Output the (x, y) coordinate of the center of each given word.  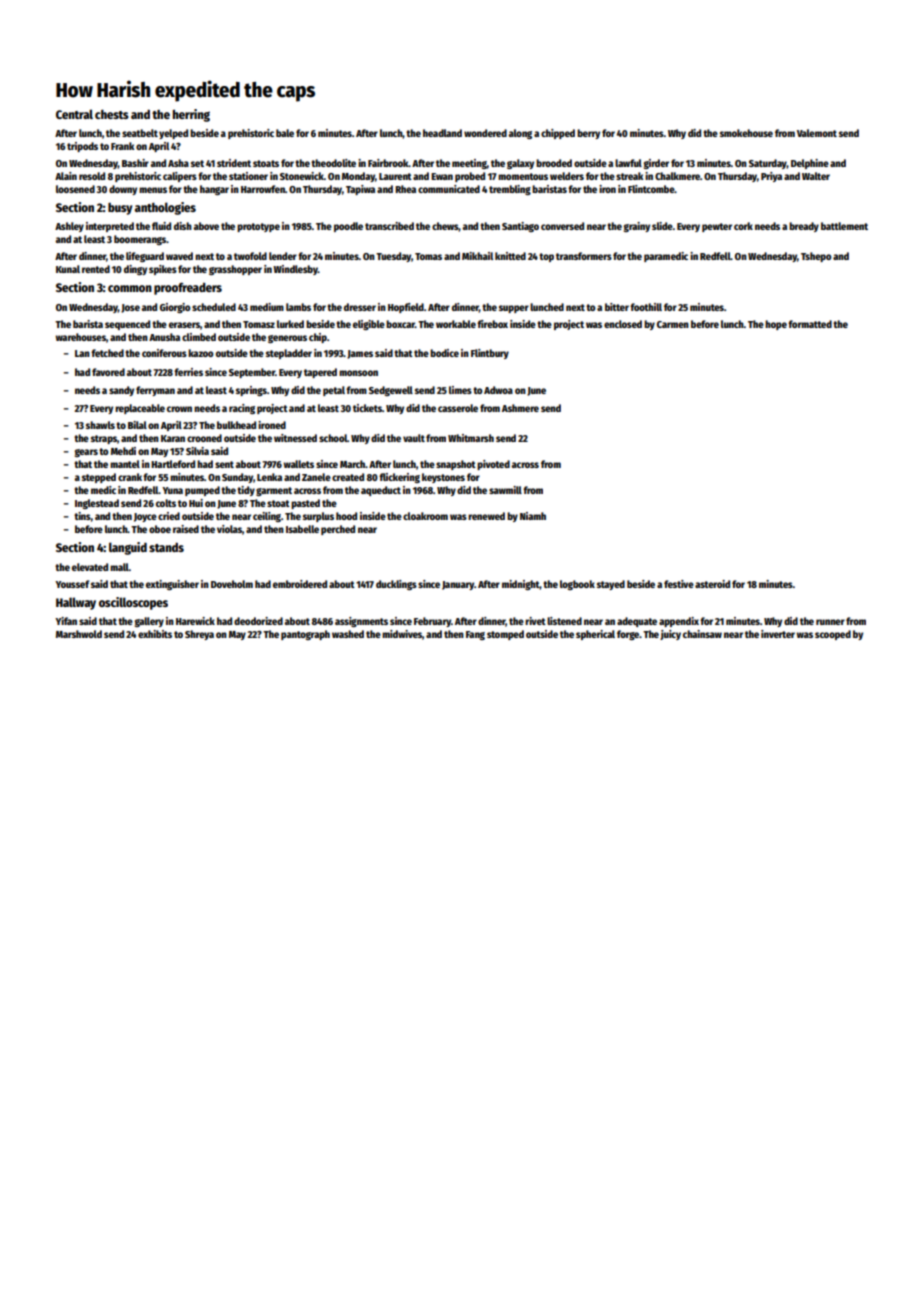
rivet (535, 621)
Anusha (164, 337)
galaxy (520, 164)
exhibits (155, 634)
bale (285, 133)
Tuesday (394, 257)
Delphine (810, 164)
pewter (717, 227)
